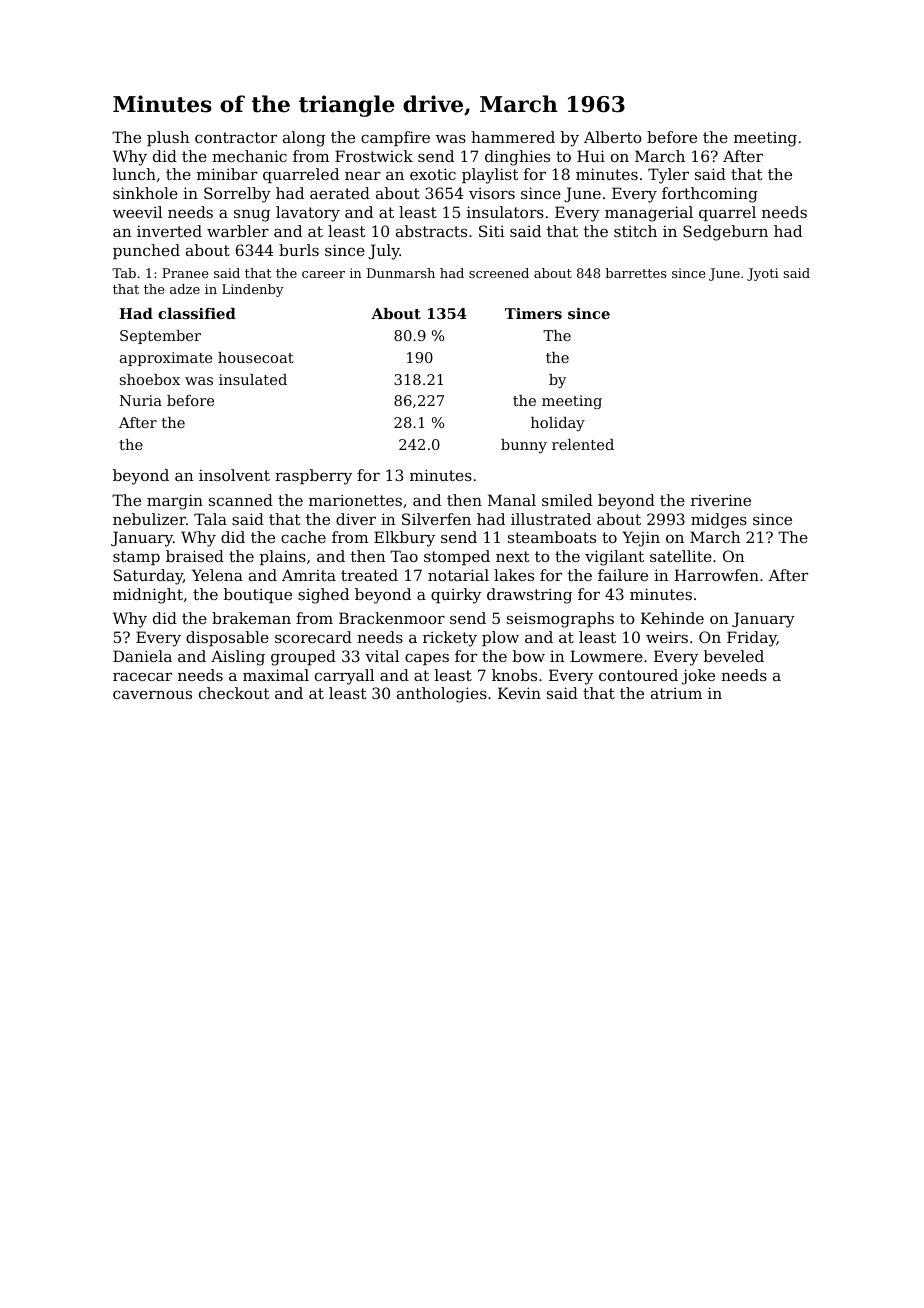 The width and height of the screenshot is (924, 1308). I want to click on Harrowfen, so click(716, 575).
